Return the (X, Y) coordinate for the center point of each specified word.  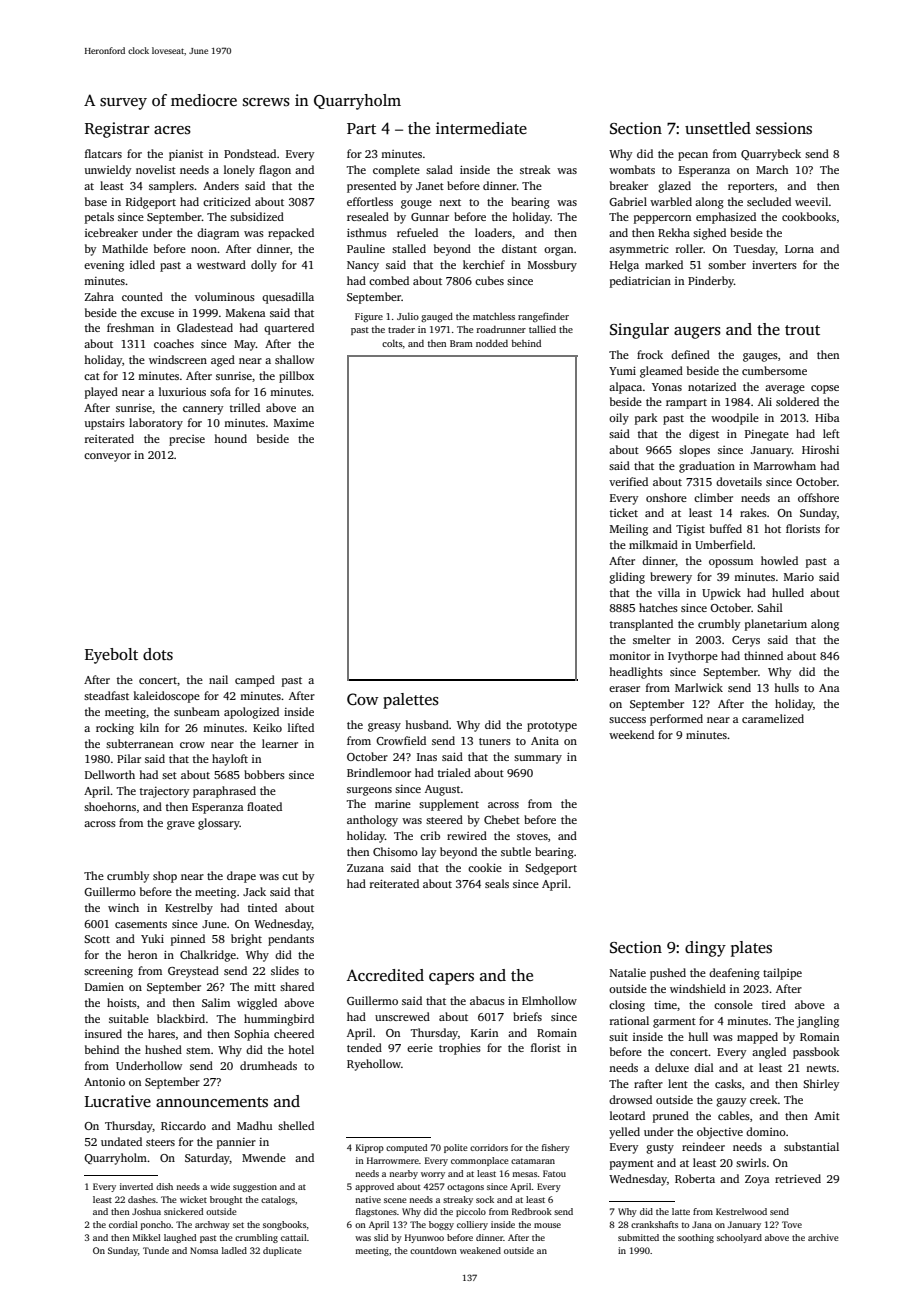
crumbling (256, 1238)
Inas (427, 757)
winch (123, 907)
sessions (784, 128)
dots (158, 654)
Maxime (294, 423)
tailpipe (782, 974)
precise (187, 440)
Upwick (721, 594)
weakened (480, 1250)
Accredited (385, 975)
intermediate (481, 128)
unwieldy (108, 171)
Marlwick (699, 687)
